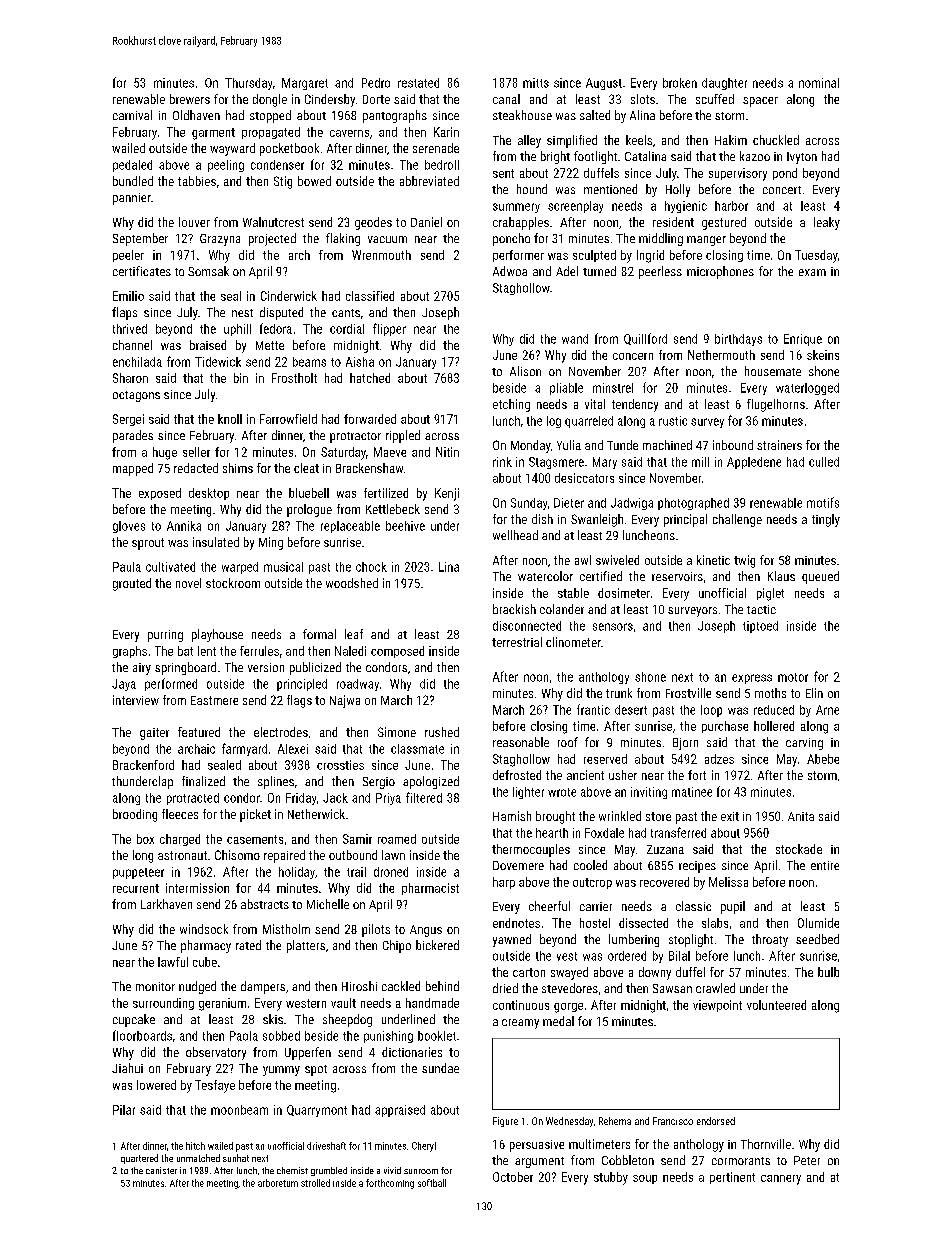  Describe the element at coordinates (678, 190) in the page. I see `Holly` at that location.
